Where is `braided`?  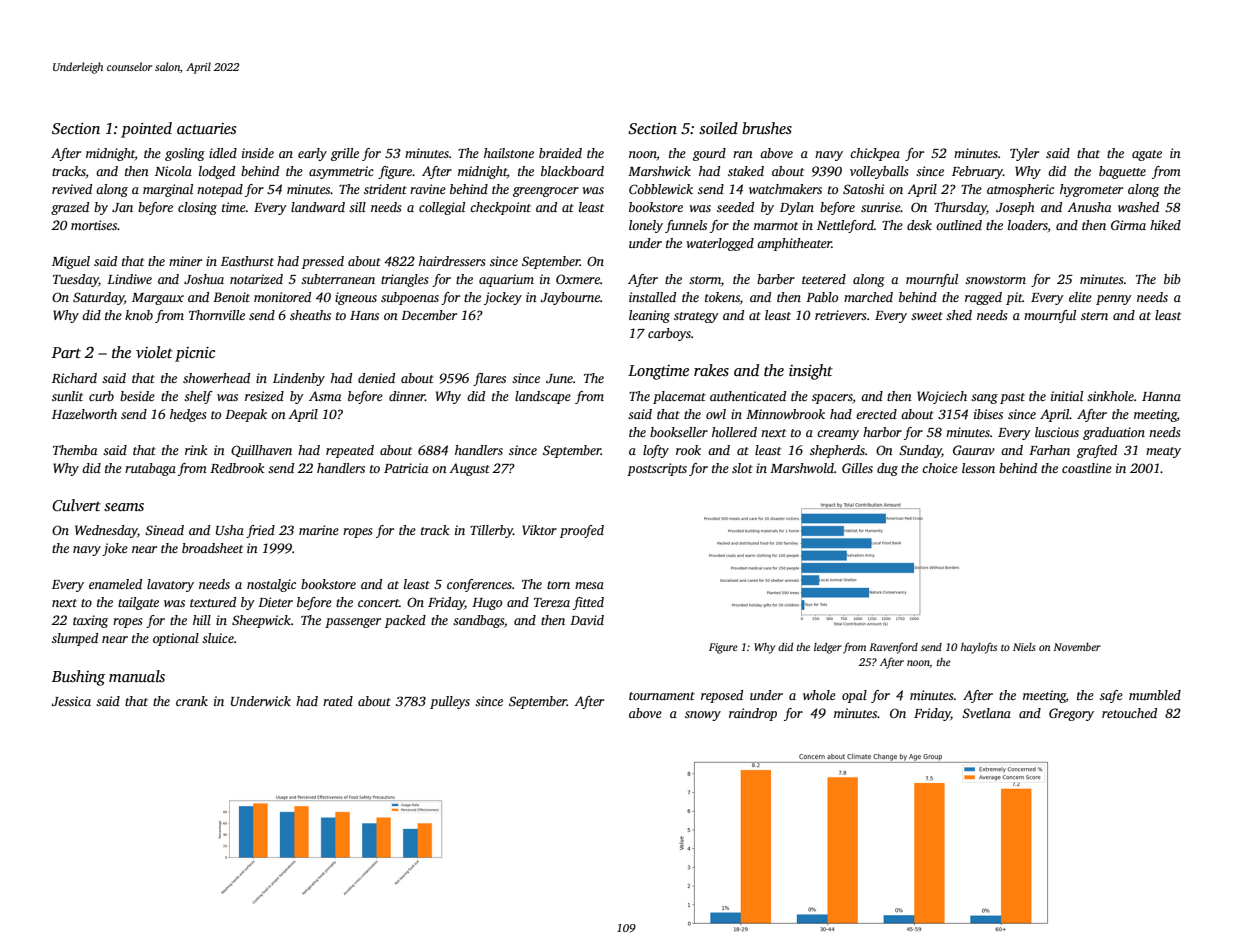
braided is located at coordinates (560, 153).
